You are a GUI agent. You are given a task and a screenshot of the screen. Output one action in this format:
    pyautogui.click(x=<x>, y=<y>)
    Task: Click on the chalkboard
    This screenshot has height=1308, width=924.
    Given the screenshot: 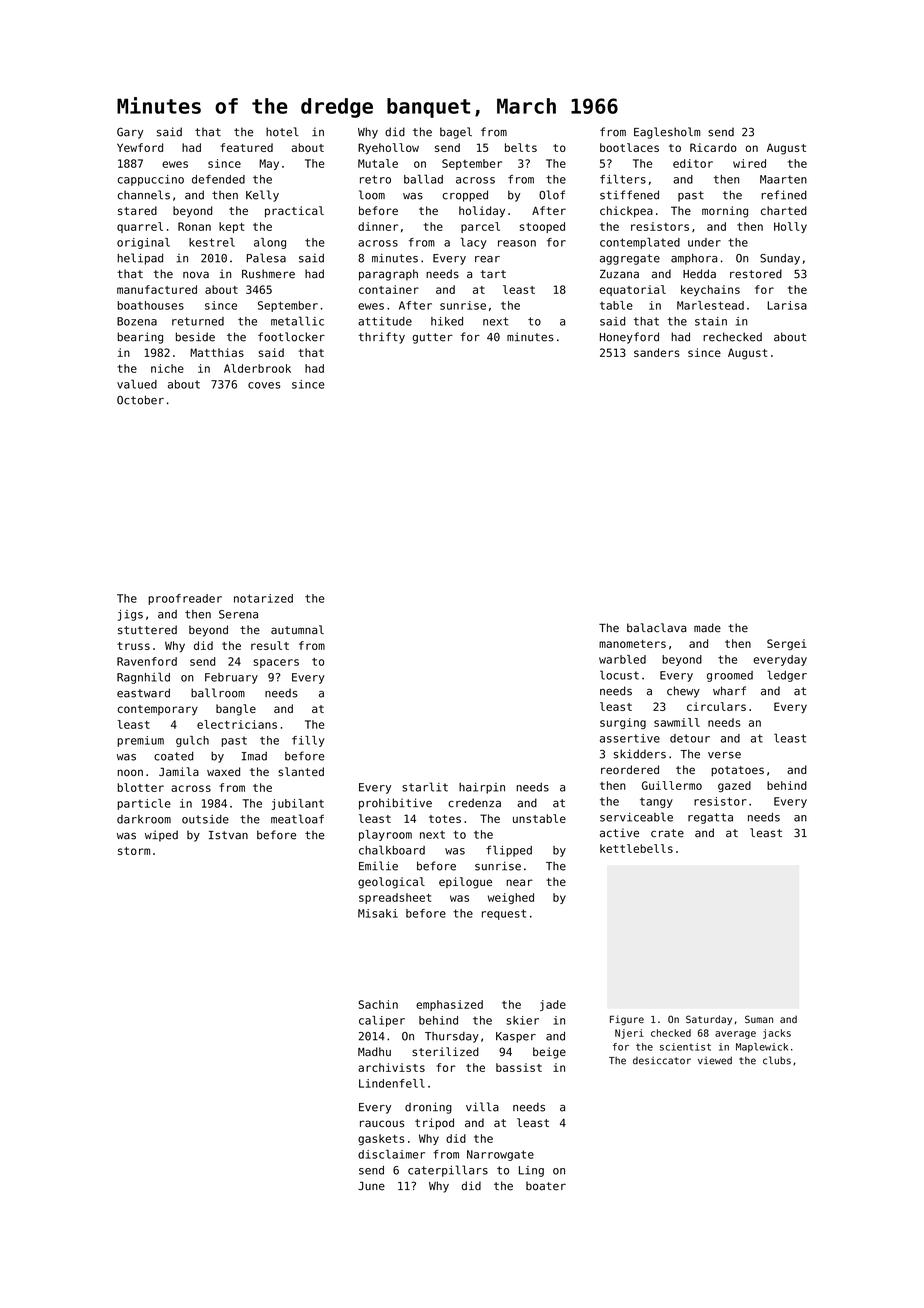 What is the action you would take?
    pyautogui.click(x=392, y=850)
